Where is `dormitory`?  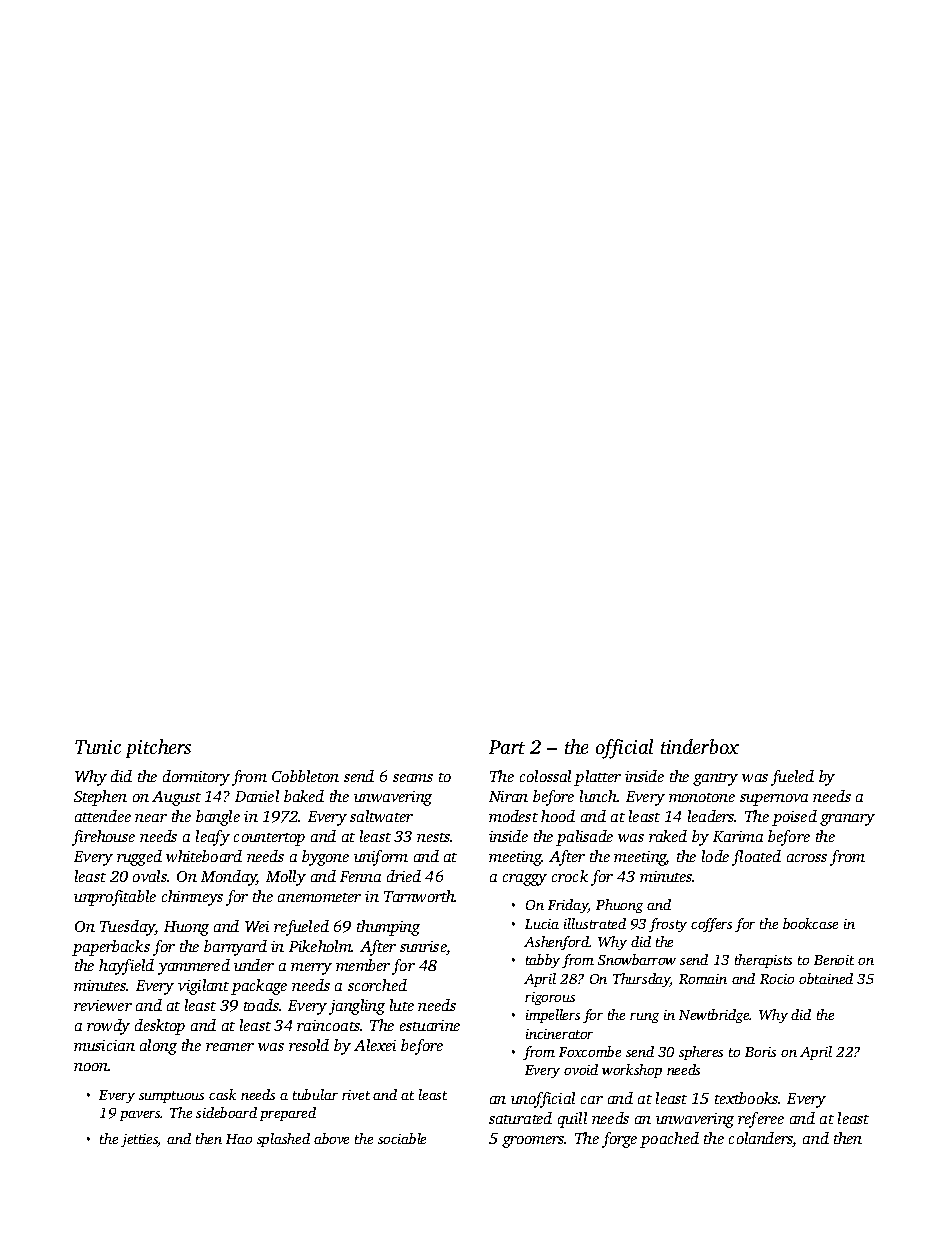
dormitory is located at coordinates (196, 778).
